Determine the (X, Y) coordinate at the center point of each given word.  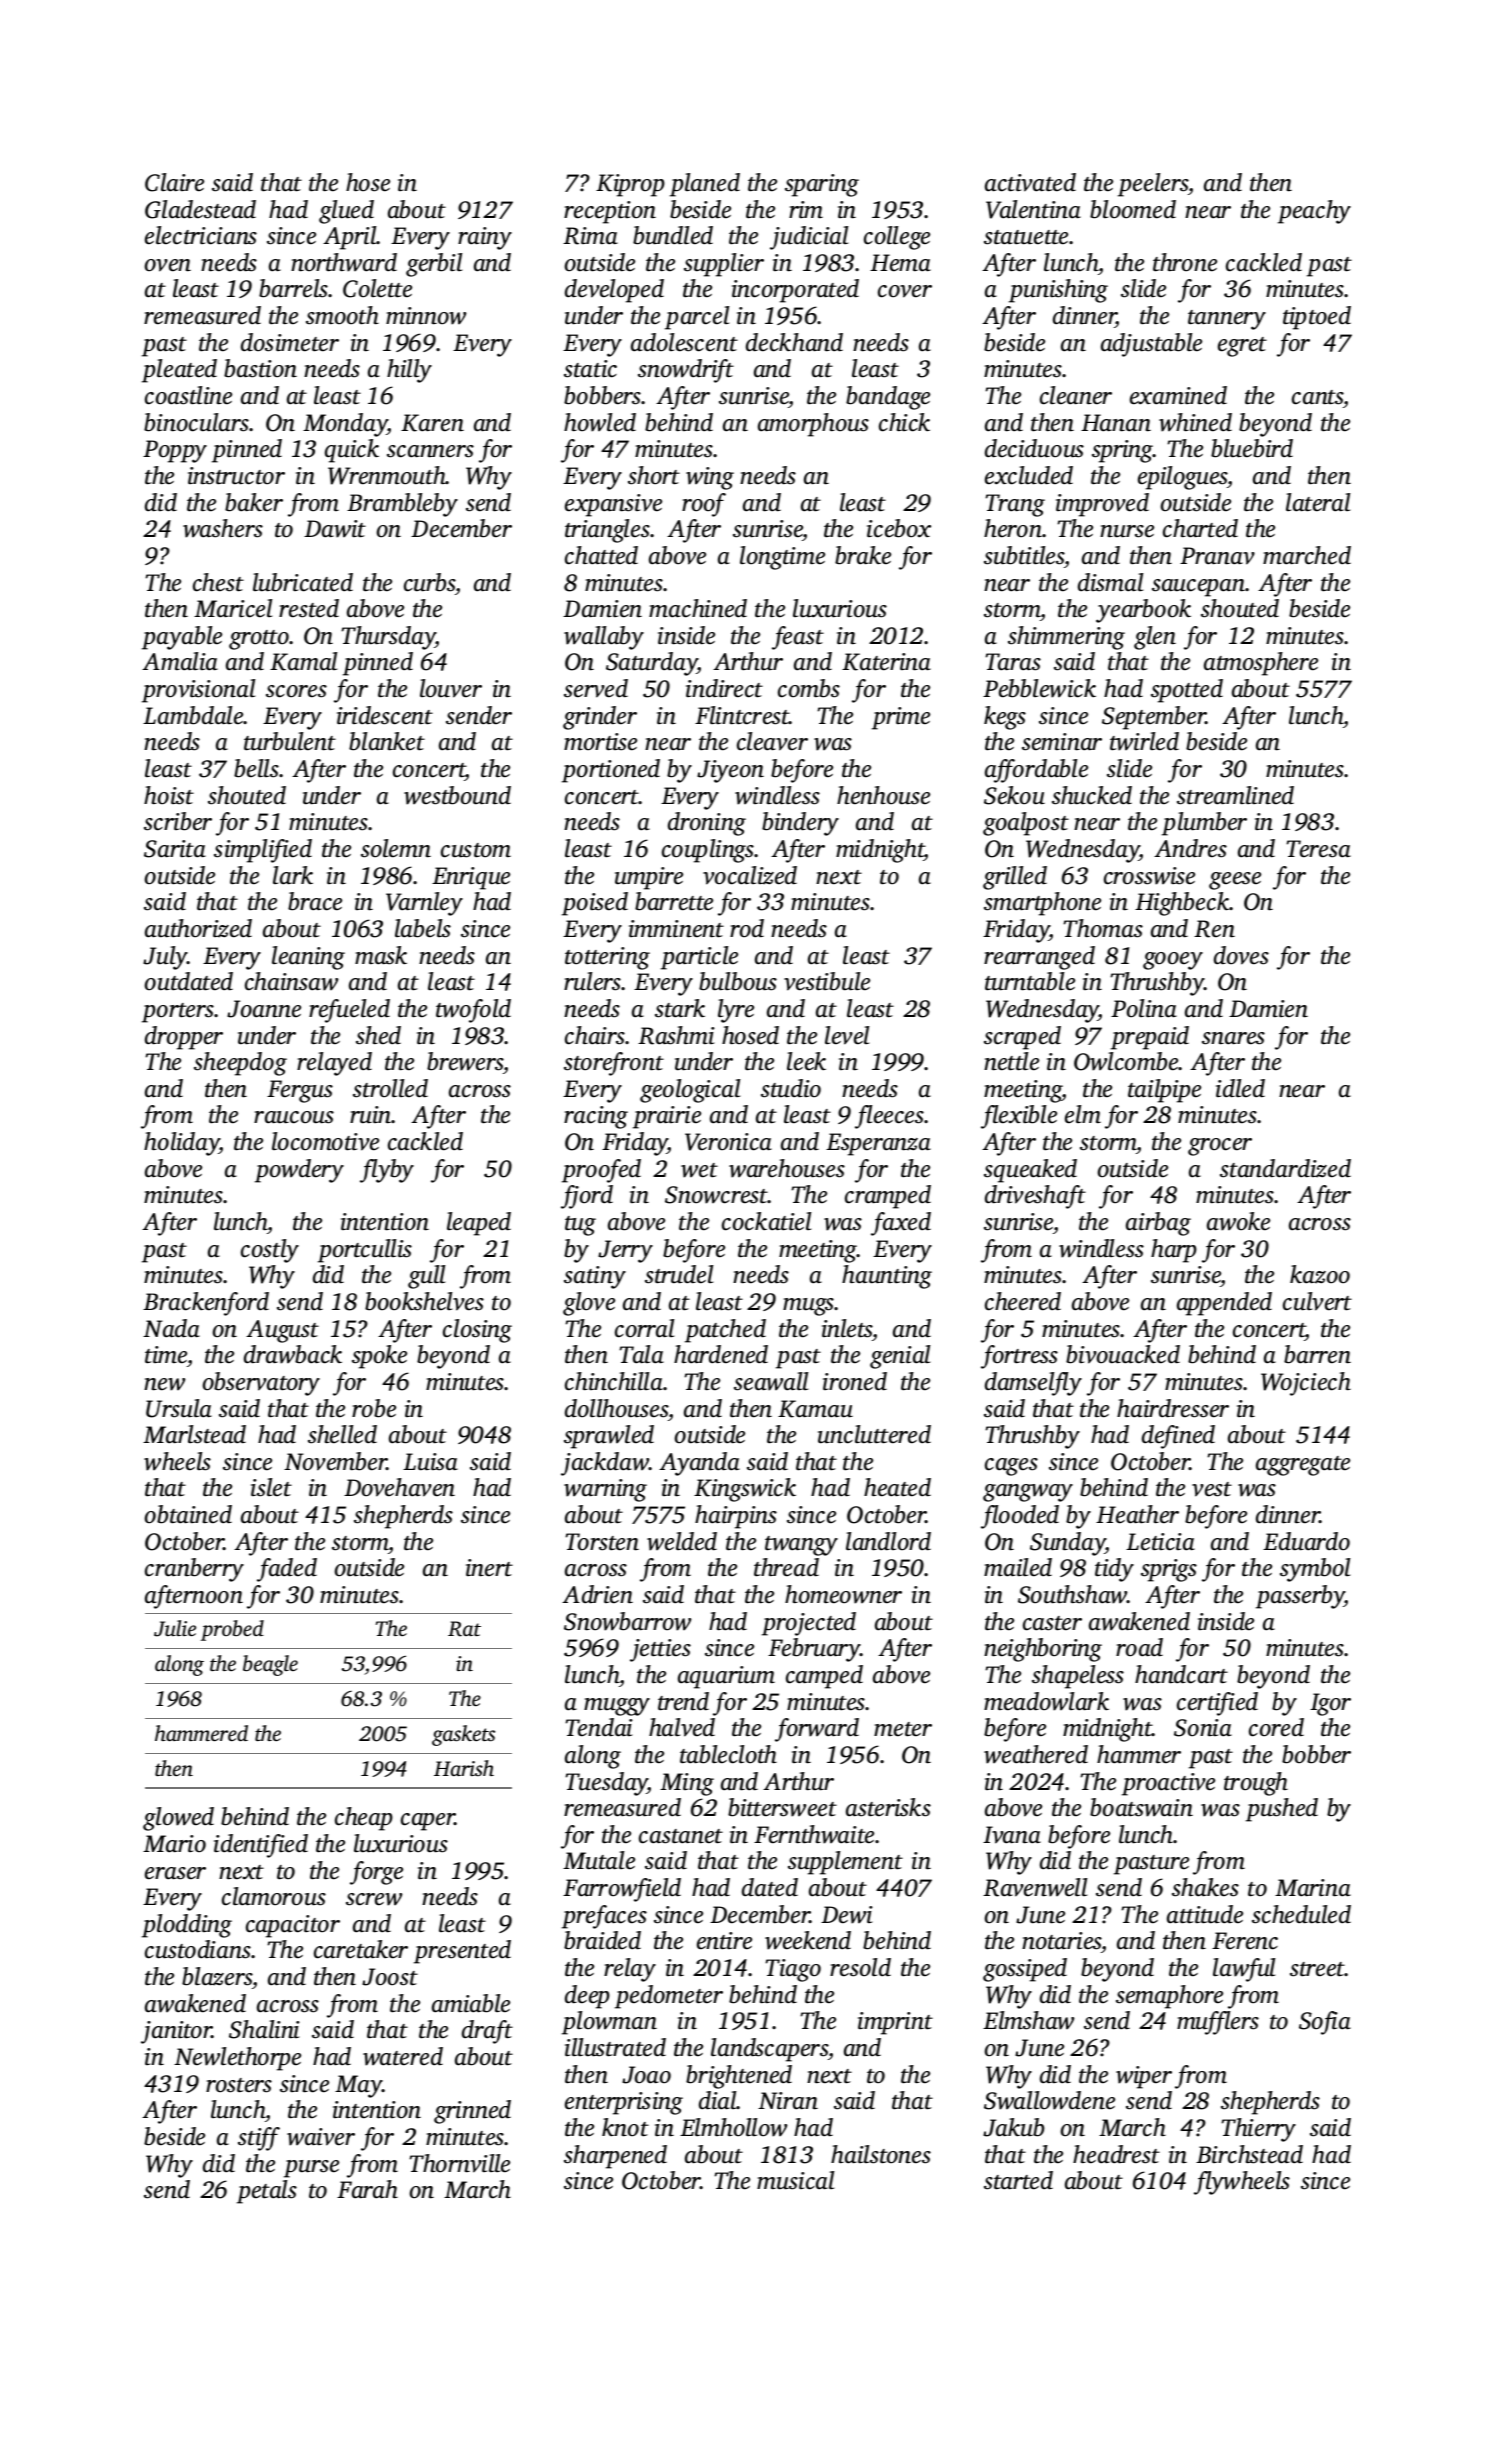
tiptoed (1317, 318)
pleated (179, 371)
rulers (593, 981)
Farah (367, 2189)
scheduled (1301, 1914)
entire (724, 1941)
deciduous (1034, 448)
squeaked (1030, 1171)
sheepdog (240, 1064)
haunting (887, 1277)
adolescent (684, 342)
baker (254, 502)
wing (710, 478)
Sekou (1014, 795)
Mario (174, 1844)
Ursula (179, 1408)
